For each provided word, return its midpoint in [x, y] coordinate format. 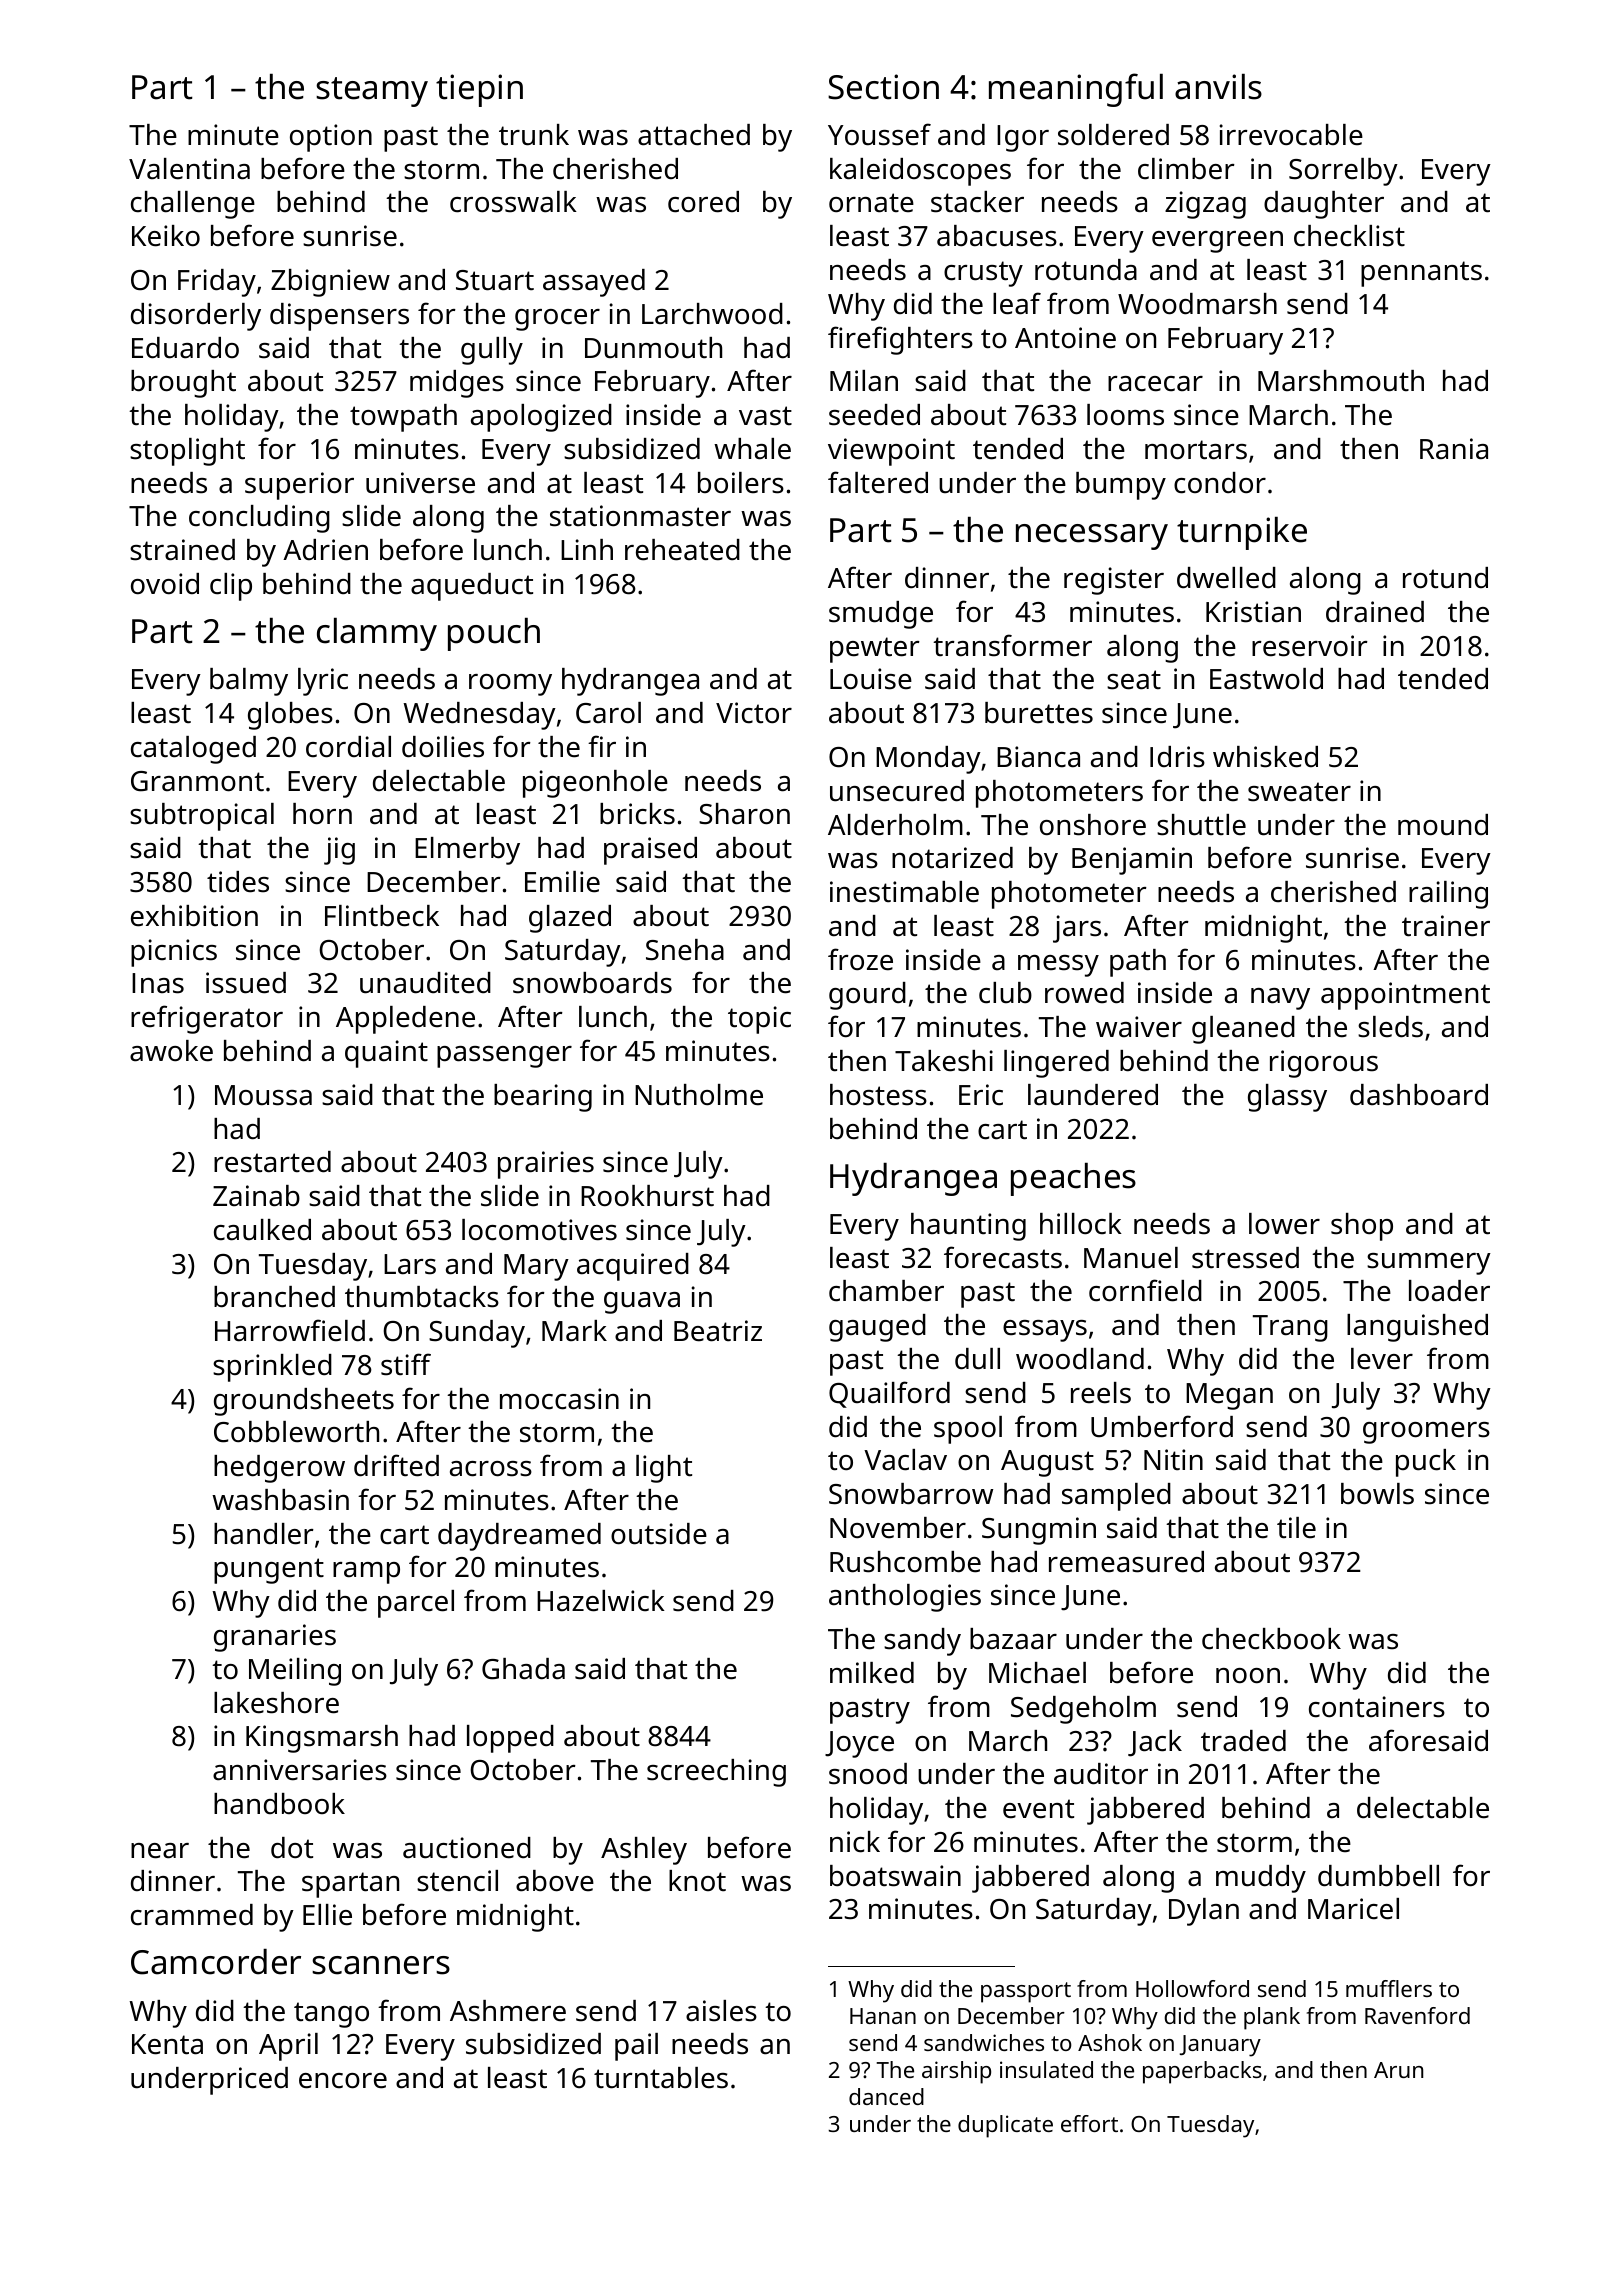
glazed [570, 919]
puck [1426, 1463]
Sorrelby [1343, 172]
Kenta [167, 2044]
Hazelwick [601, 1601]
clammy [377, 634]
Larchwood [712, 314]
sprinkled [272, 1368]
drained [1375, 612]
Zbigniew [330, 283]
